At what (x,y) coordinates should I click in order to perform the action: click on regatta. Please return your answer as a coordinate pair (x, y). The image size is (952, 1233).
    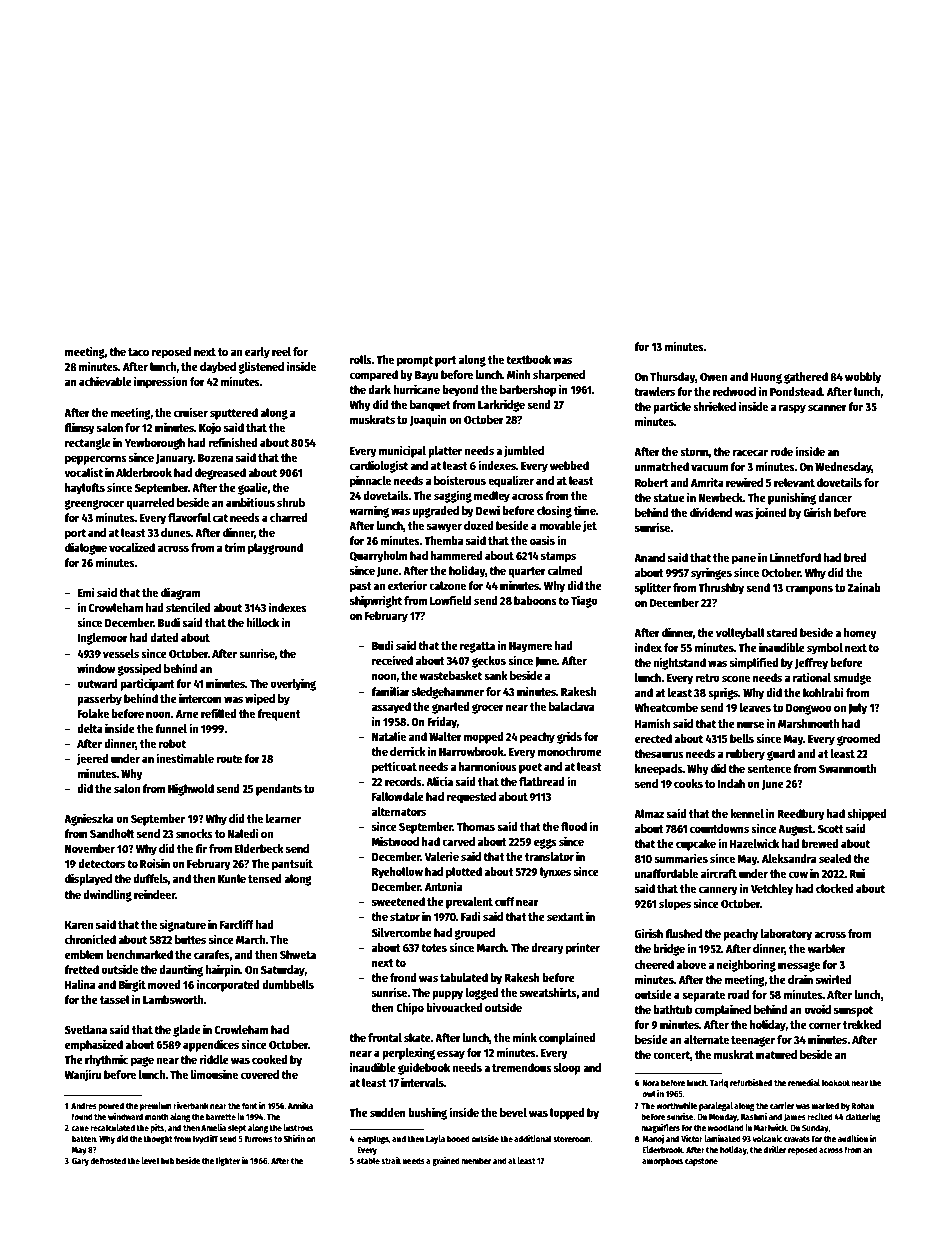
    Looking at the image, I should click on (477, 647).
